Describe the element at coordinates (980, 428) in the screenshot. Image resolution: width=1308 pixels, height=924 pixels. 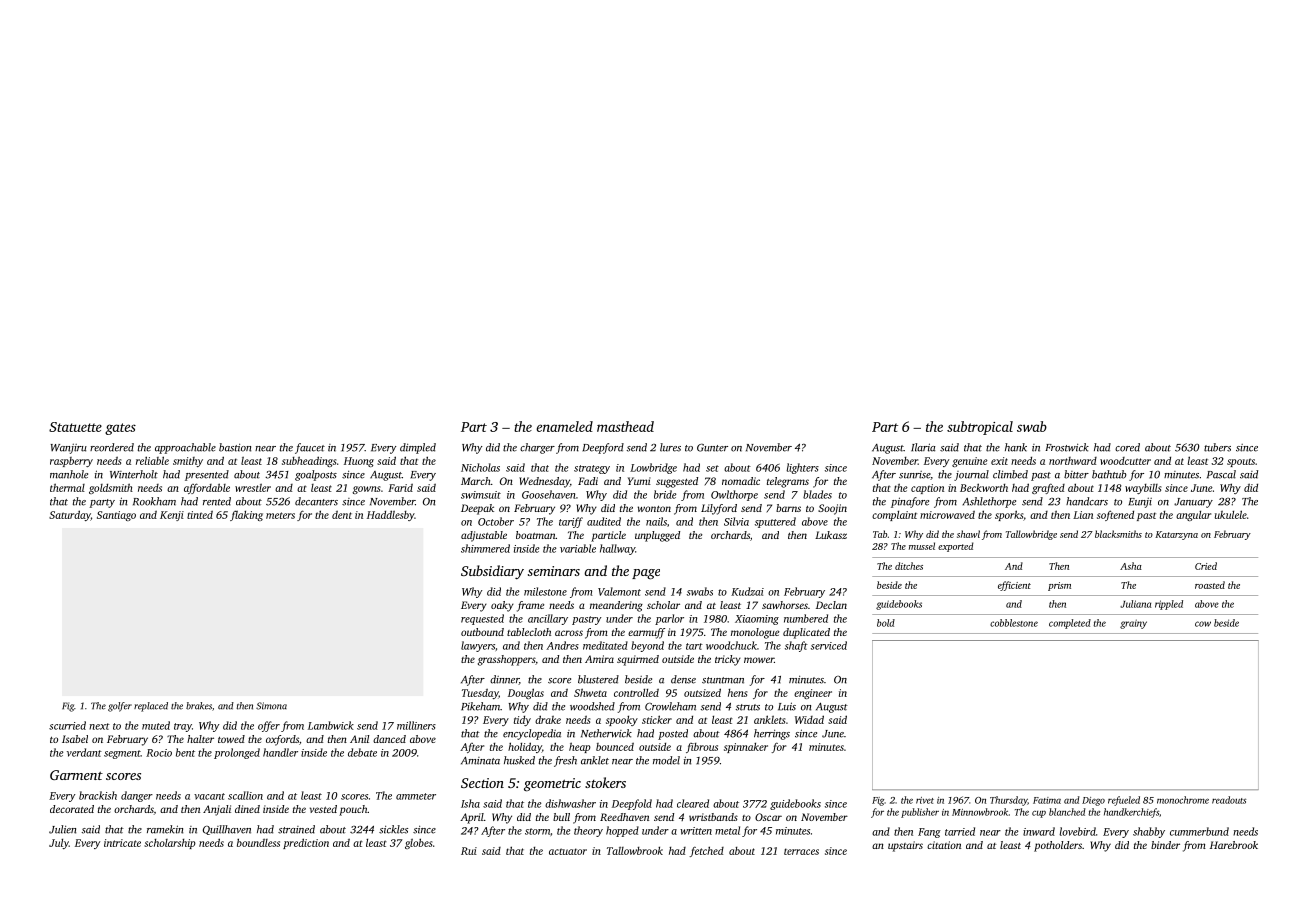
I see `subtropical` at that location.
